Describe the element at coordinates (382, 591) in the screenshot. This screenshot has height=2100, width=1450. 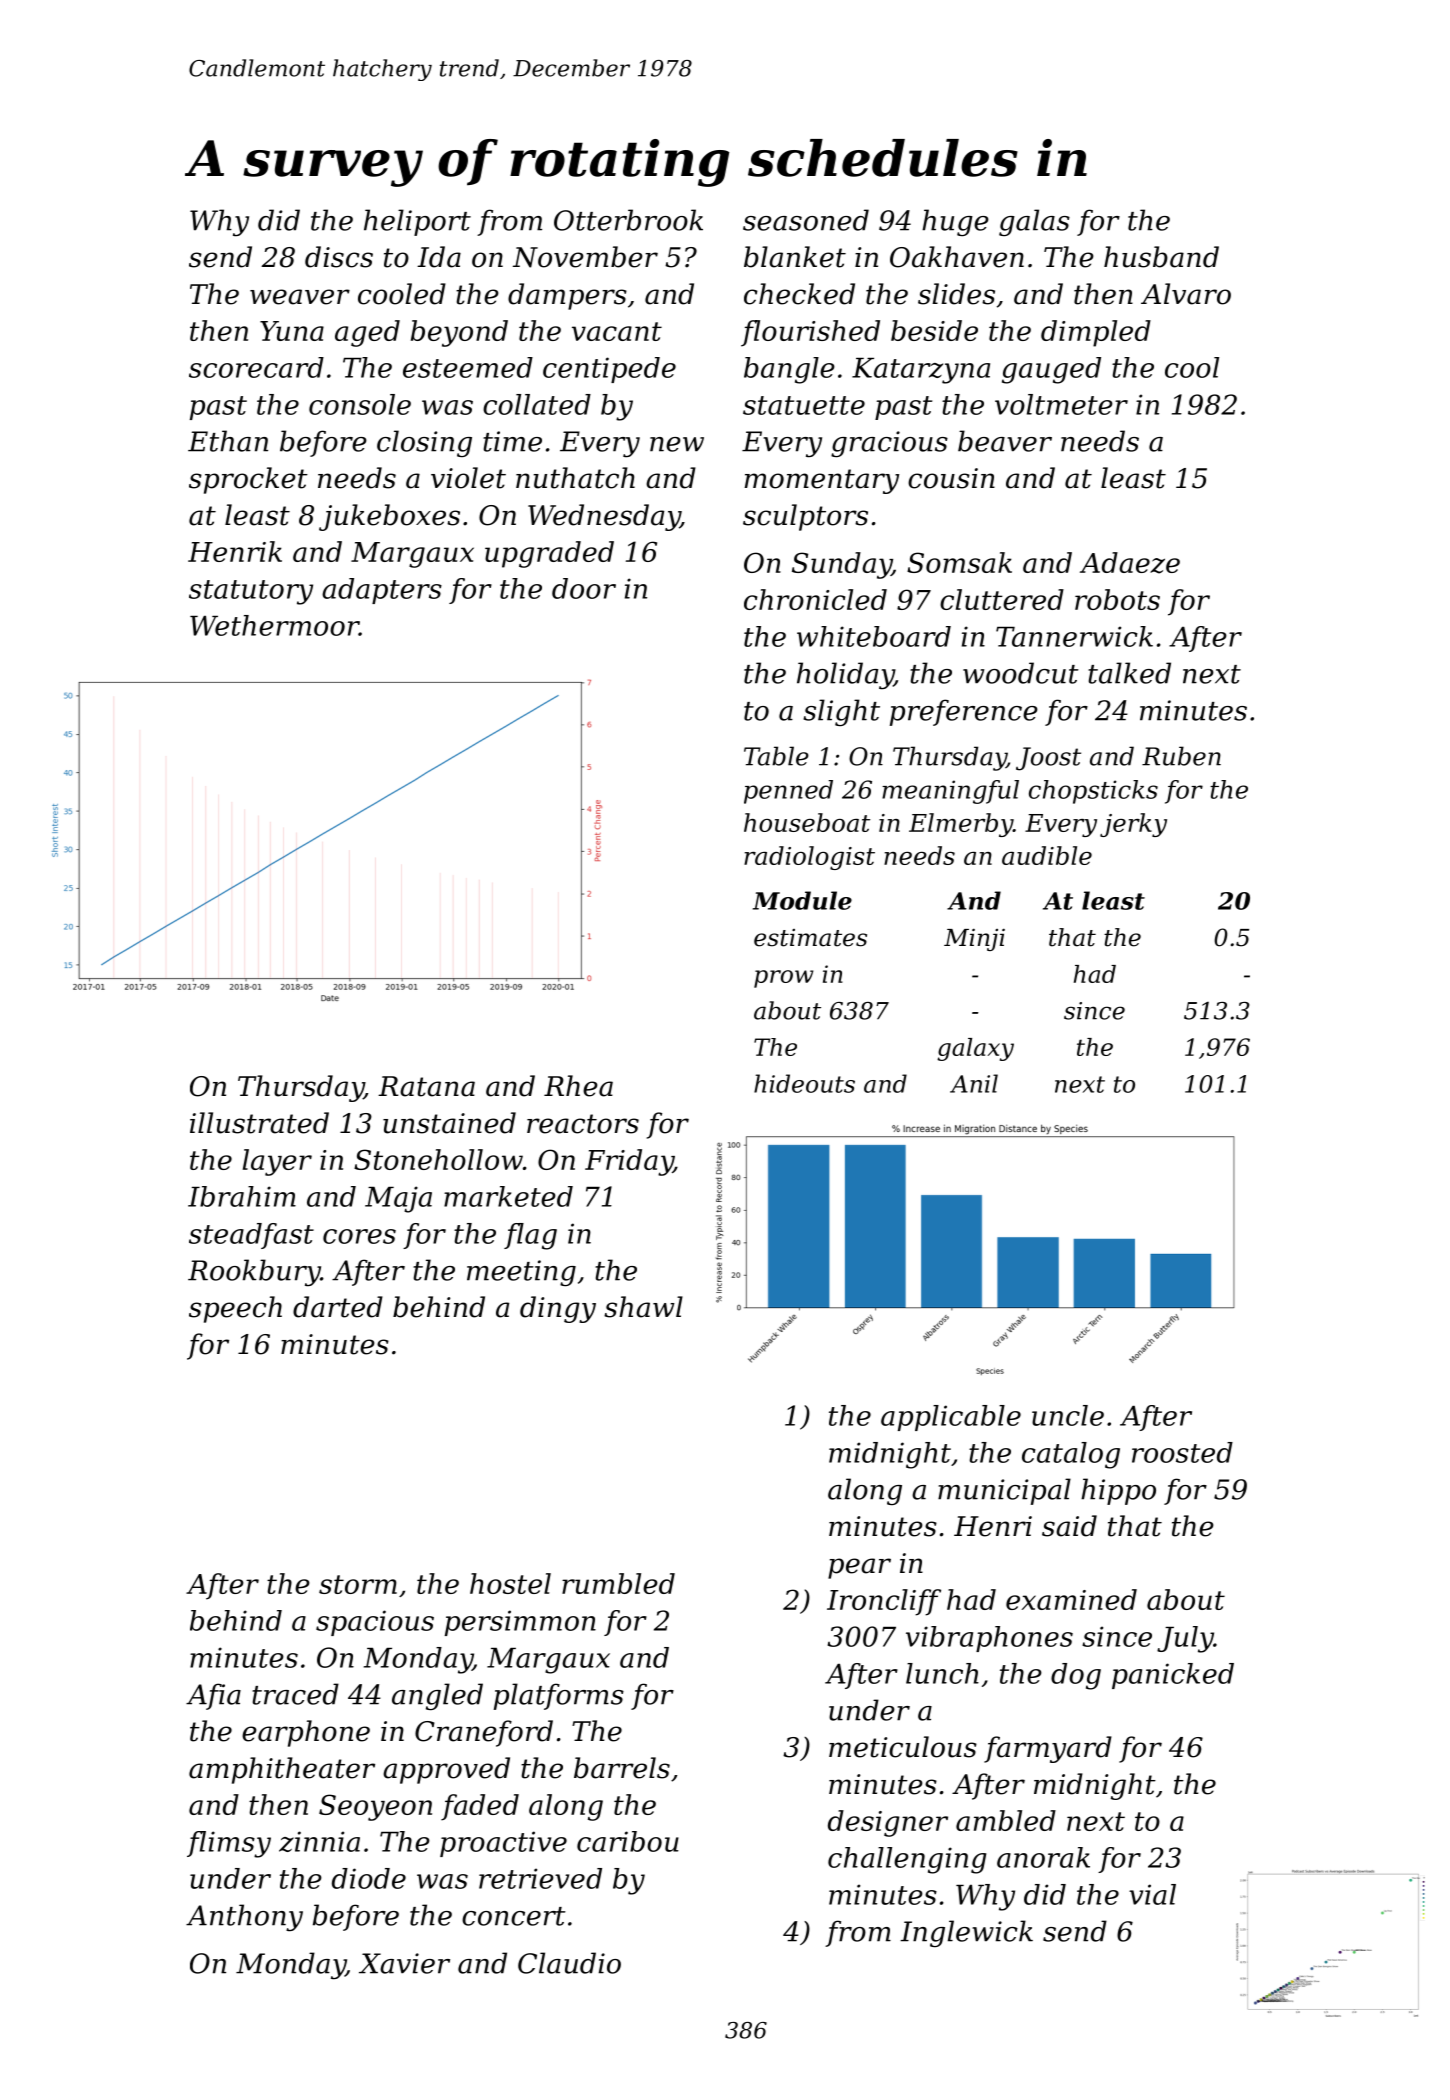
I see `adapters` at that location.
